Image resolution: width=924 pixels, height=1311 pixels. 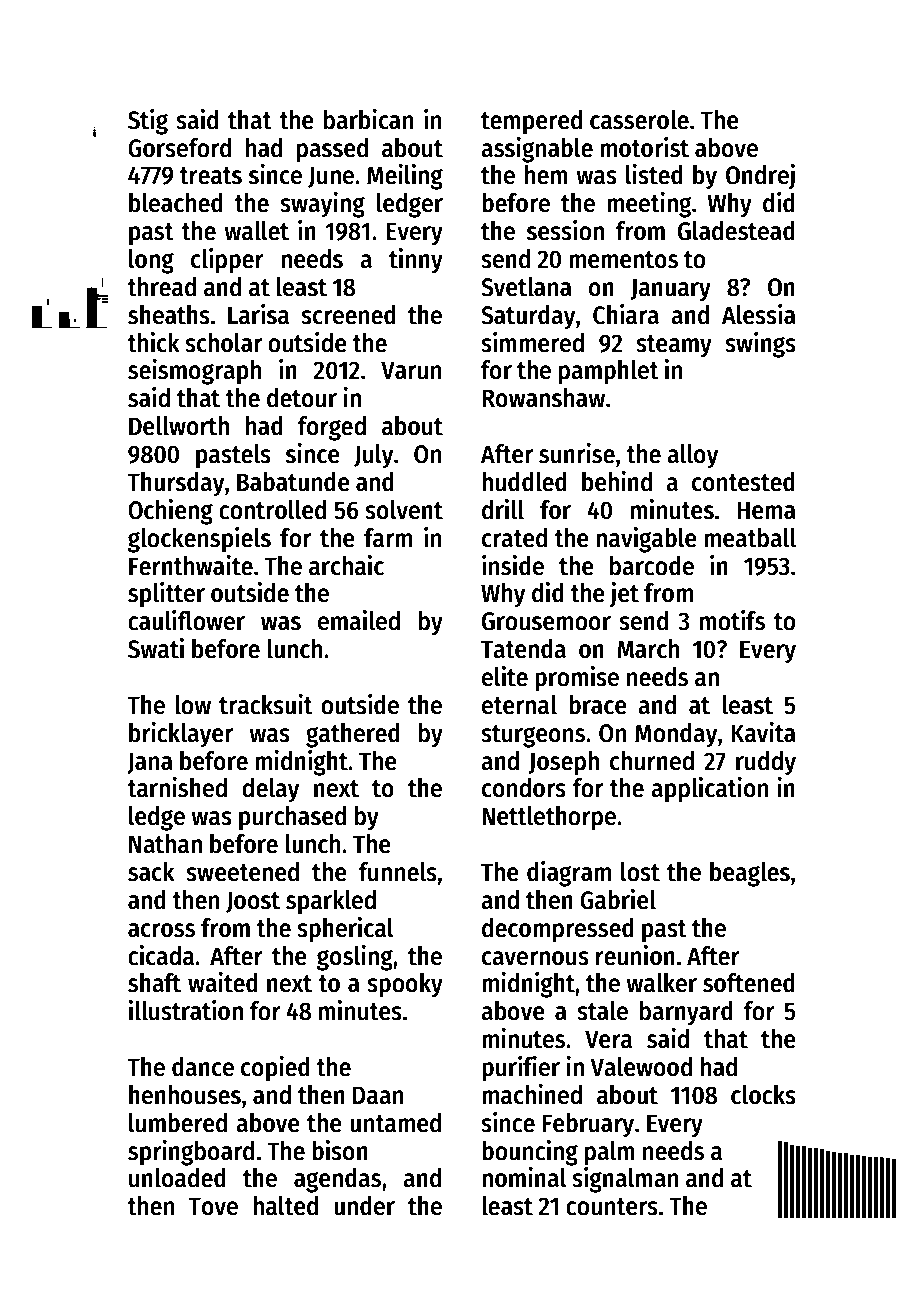 What do you see at coordinates (359, 620) in the image?
I see `emailed` at bounding box center [359, 620].
